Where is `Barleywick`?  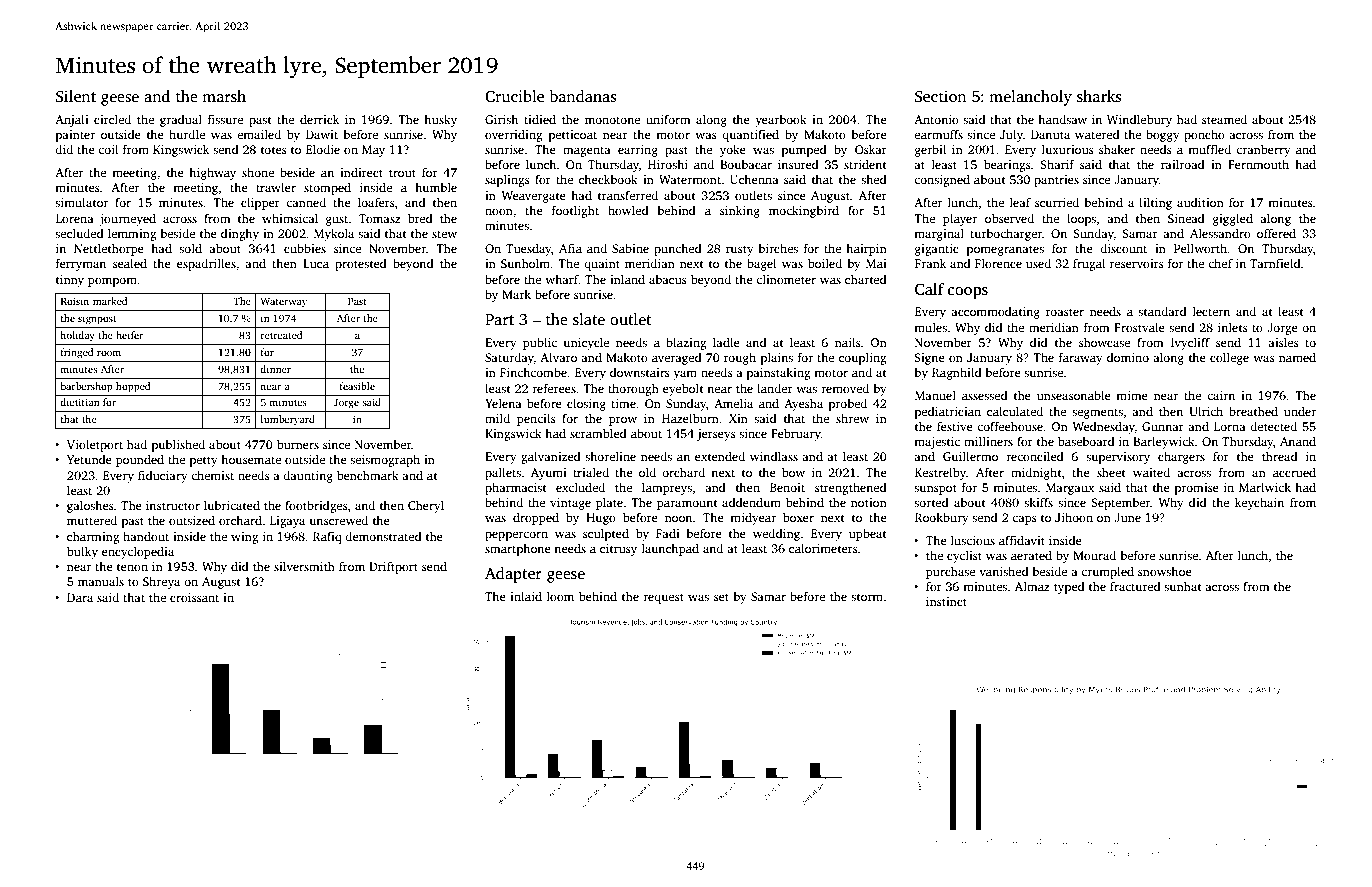
Barleywick is located at coordinates (1164, 442).
